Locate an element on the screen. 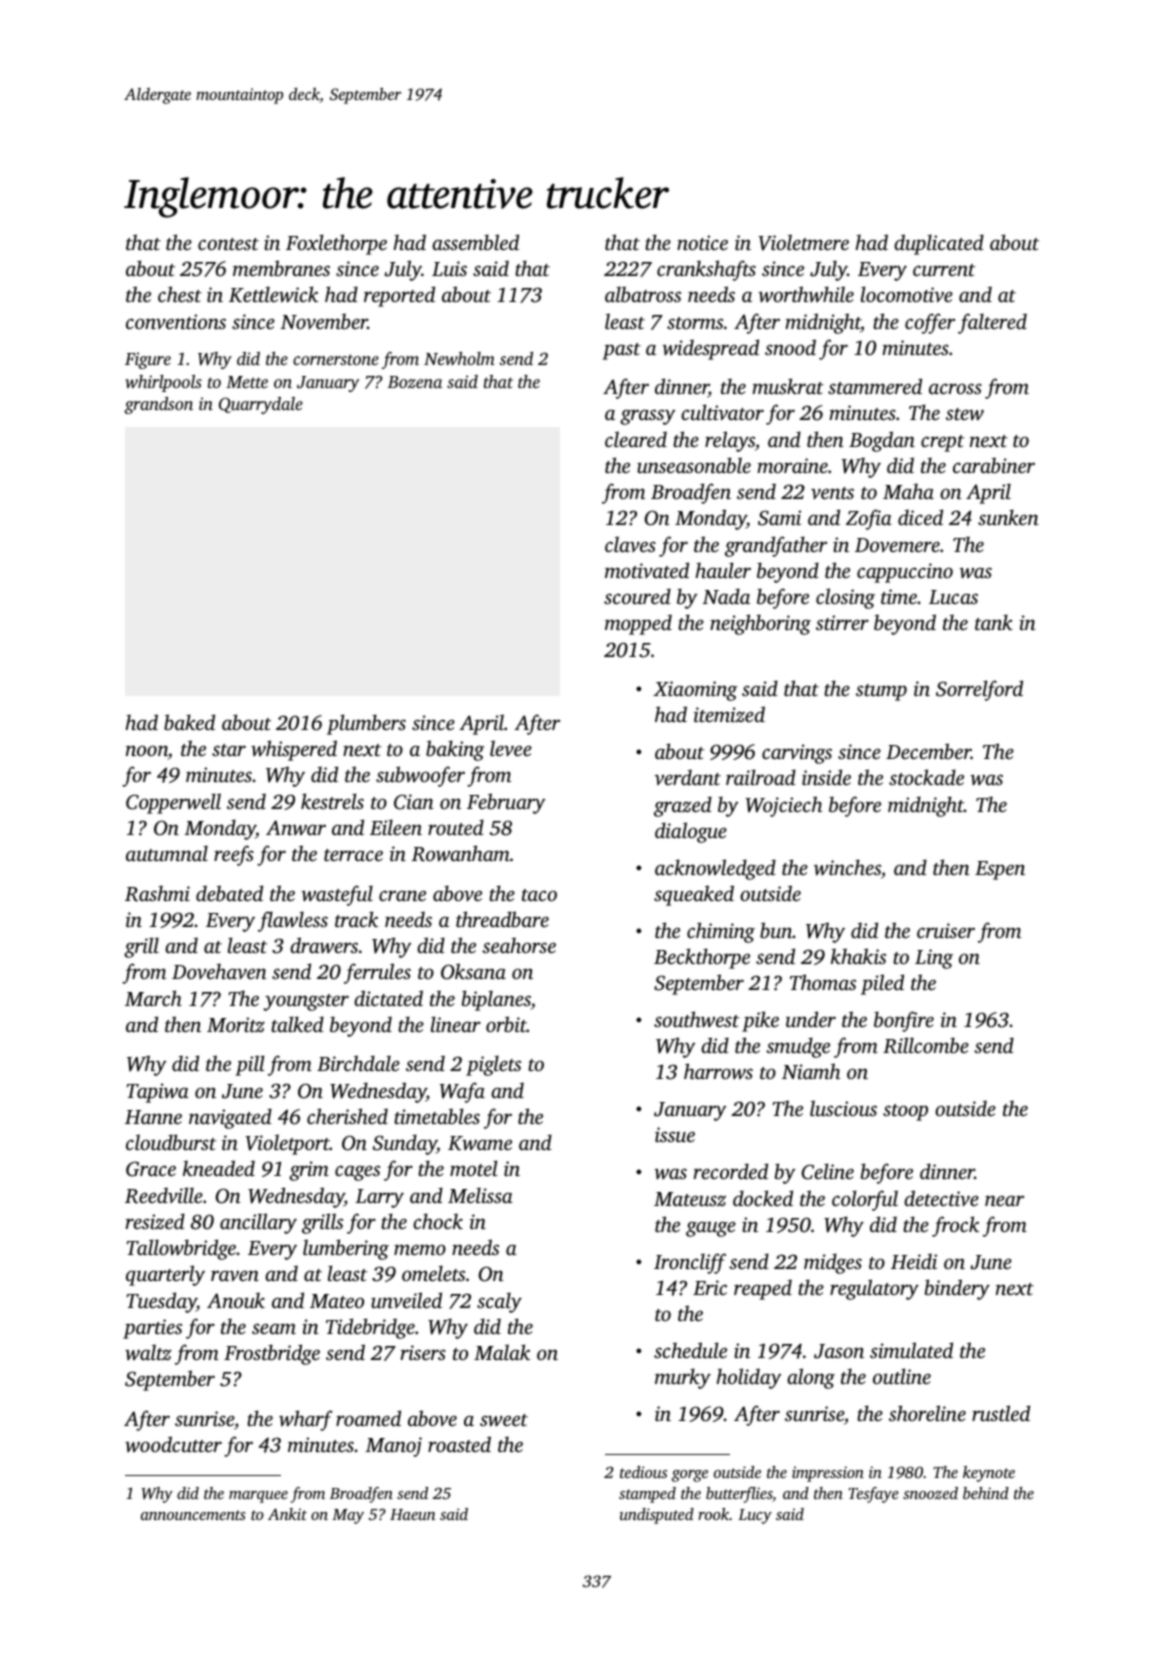 This screenshot has width=1165, height=1654. Rillcombe is located at coordinates (926, 1045).
